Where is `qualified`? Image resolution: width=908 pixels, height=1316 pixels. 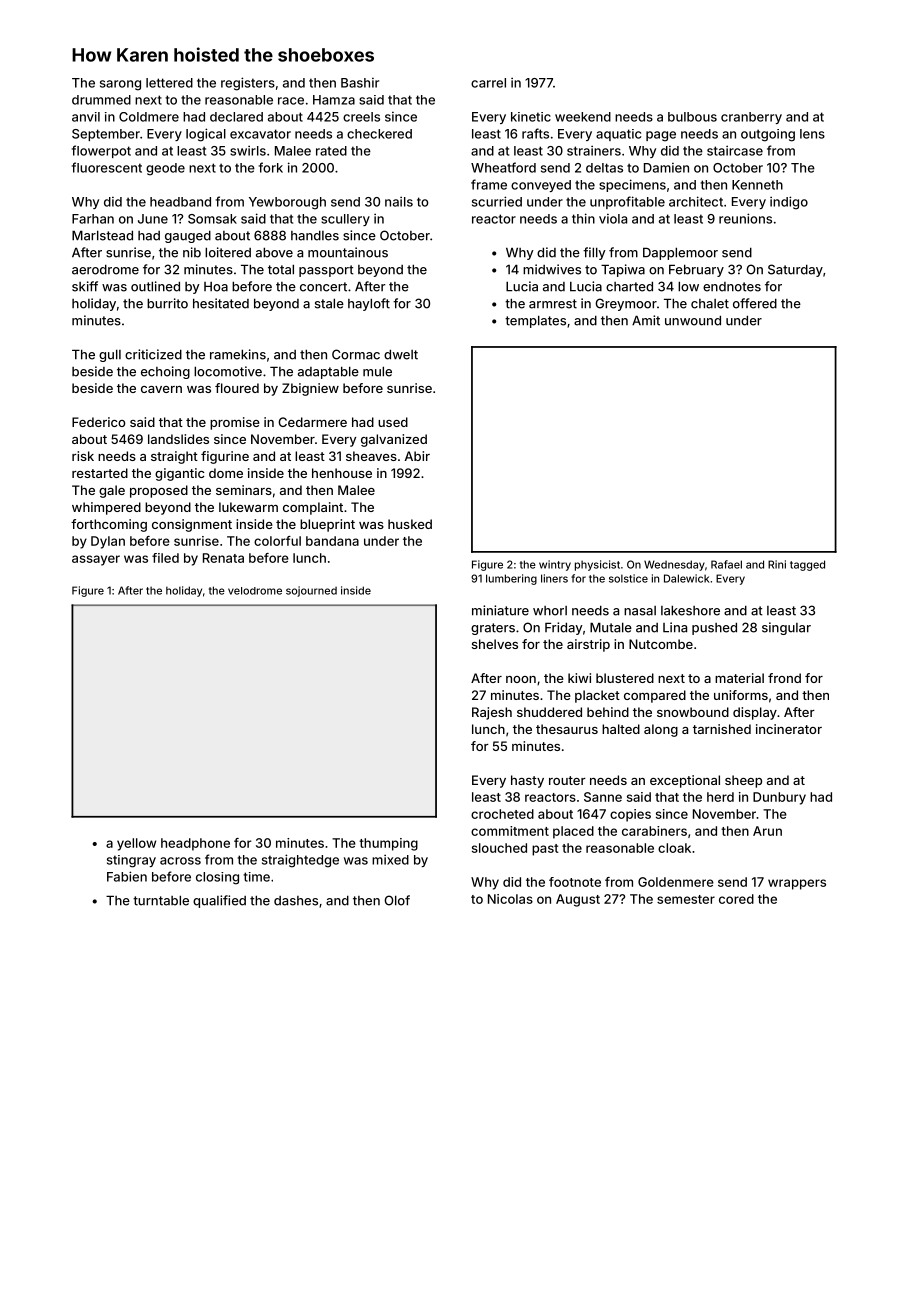
qualified is located at coordinates (219, 901).
